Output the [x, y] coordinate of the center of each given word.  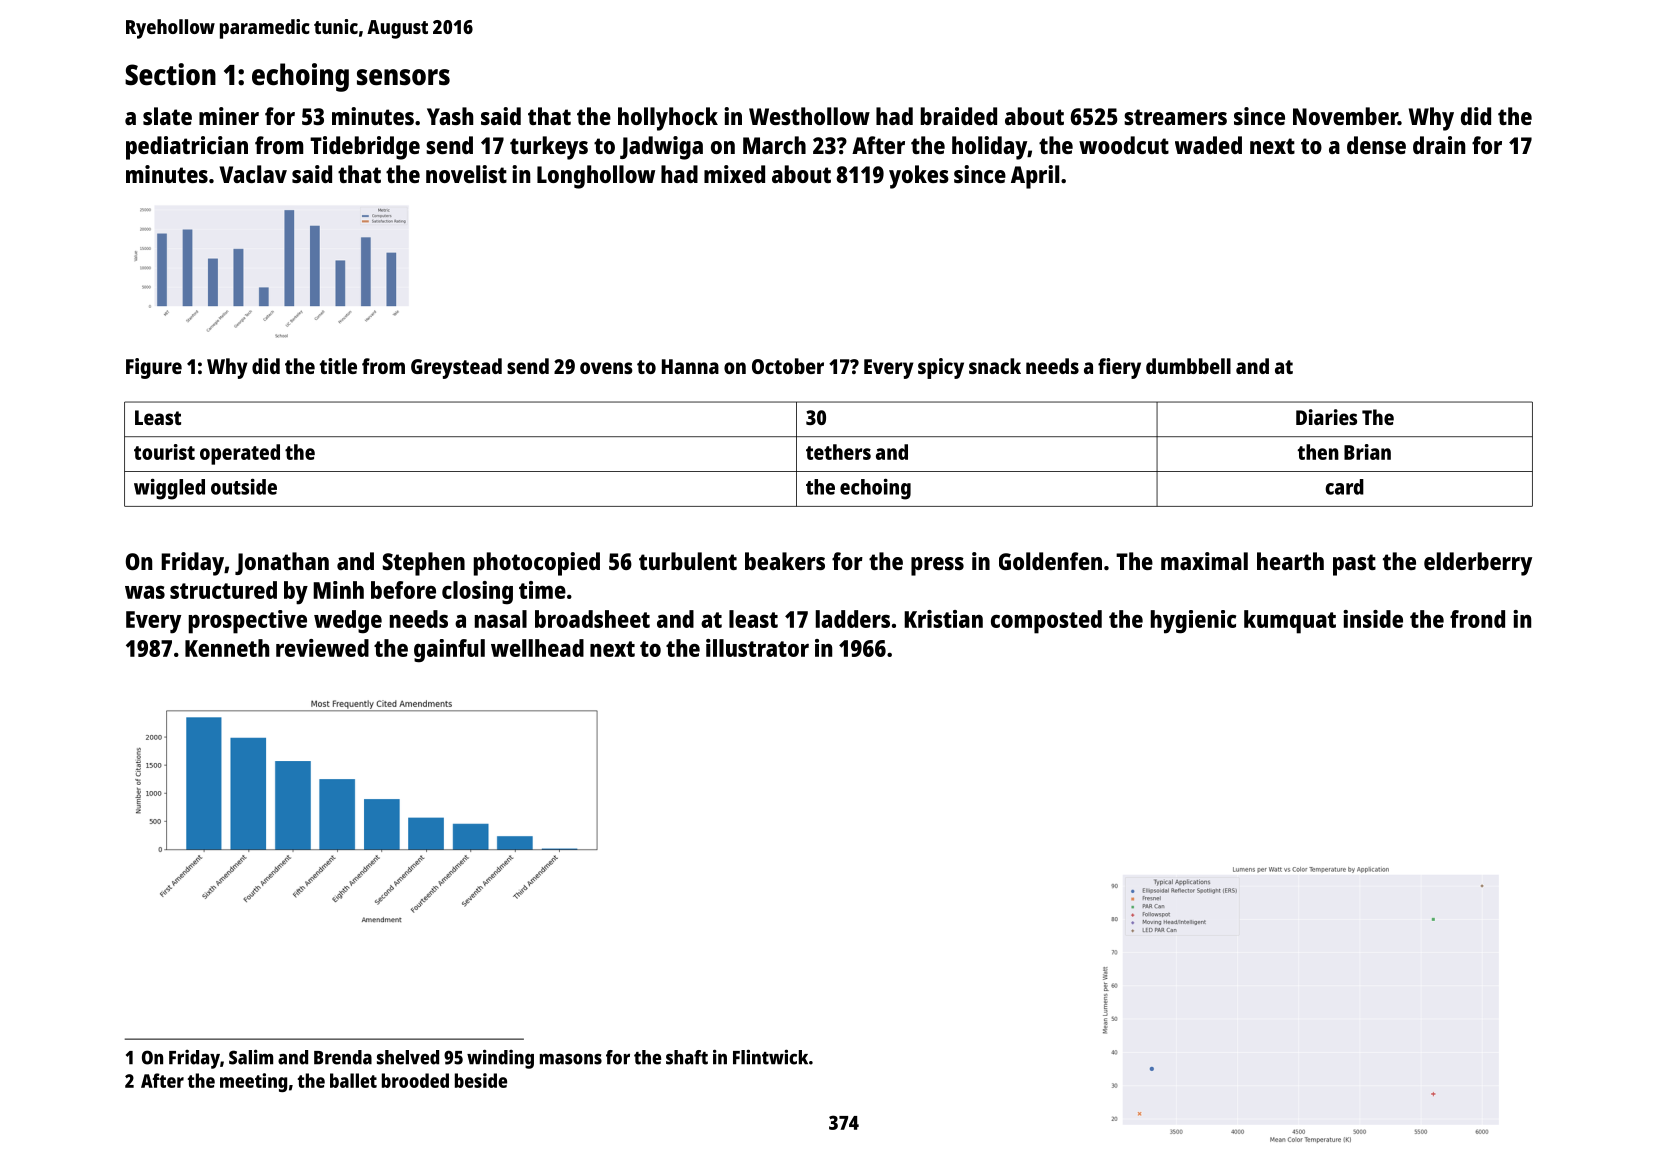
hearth [1290, 561]
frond [1477, 619]
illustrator [757, 648]
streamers [1175, 117]
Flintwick [770, 1057]
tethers [838, 452]
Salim [251, 1057]
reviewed [322, 648]
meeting [253, 1082]
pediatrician [187, 148]
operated [240, 454]
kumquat [1290, 622]
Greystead [456, 368]
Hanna [690, 366]
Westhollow [809, 116]
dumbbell [1188, 366]
